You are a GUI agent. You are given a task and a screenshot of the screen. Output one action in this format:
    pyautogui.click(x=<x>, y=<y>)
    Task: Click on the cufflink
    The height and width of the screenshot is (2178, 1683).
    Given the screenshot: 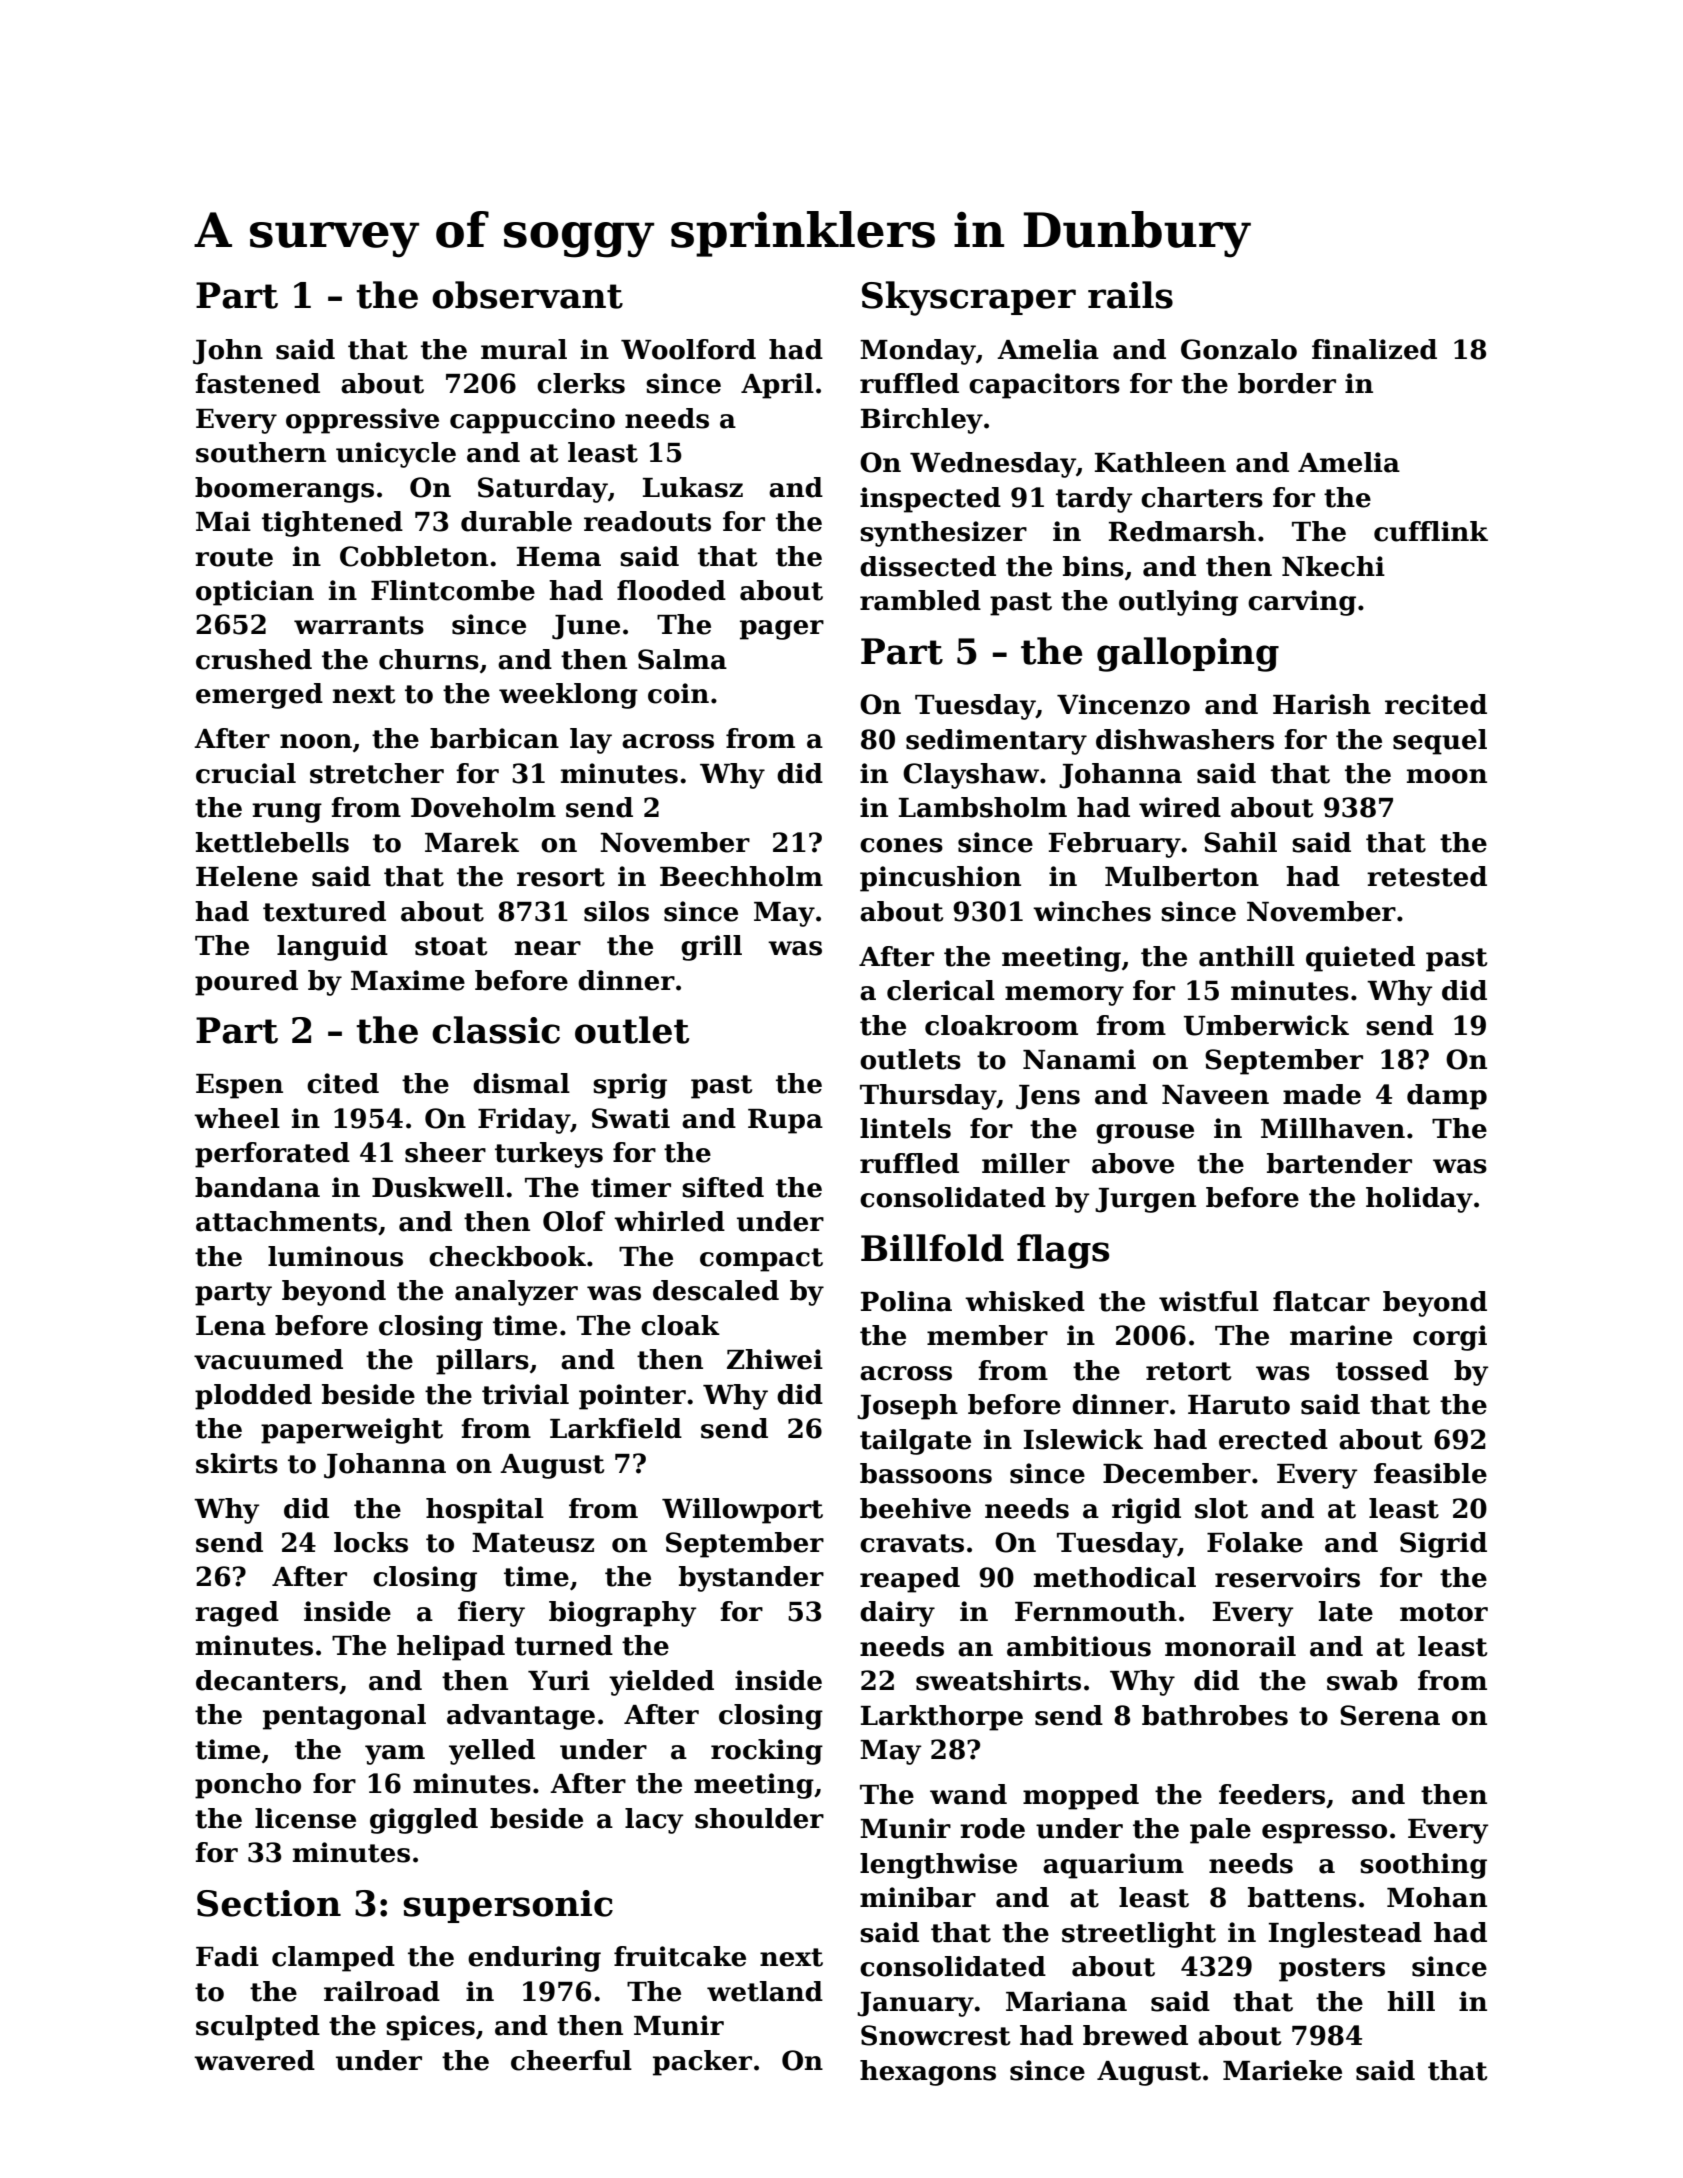 What is the action you would take?
    pyautogui.click(x=1431, y=531)
